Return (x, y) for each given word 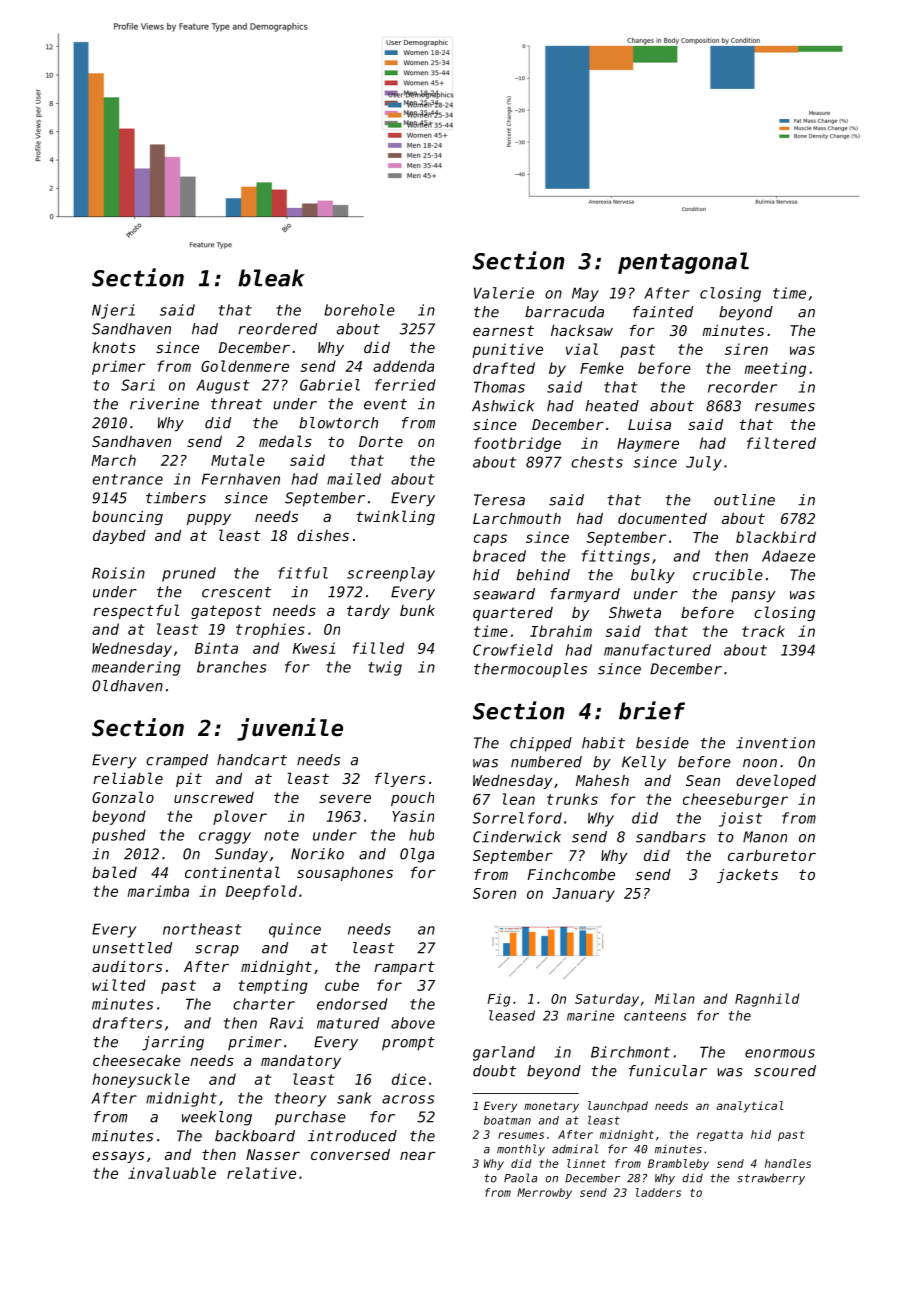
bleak (271, 278)
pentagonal (683, 263)
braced (499, 556)
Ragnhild (767, 1000)
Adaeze (788, 556)
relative (261, 1173)
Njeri (113, 311)
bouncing (127, 518)
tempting (273, 986)
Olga (417, 855)
